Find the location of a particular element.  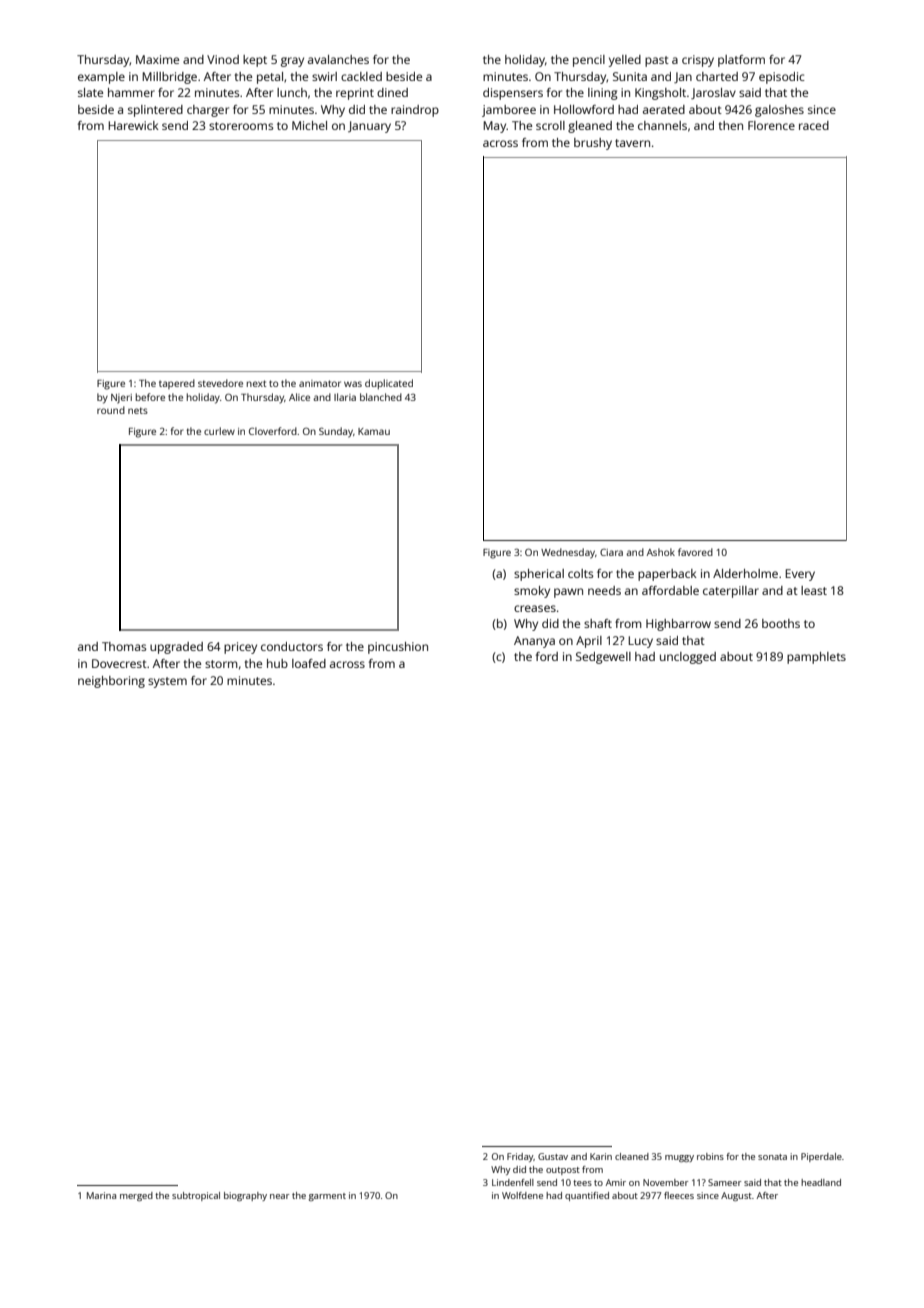

episodic is located at coordinates (782, 78).
